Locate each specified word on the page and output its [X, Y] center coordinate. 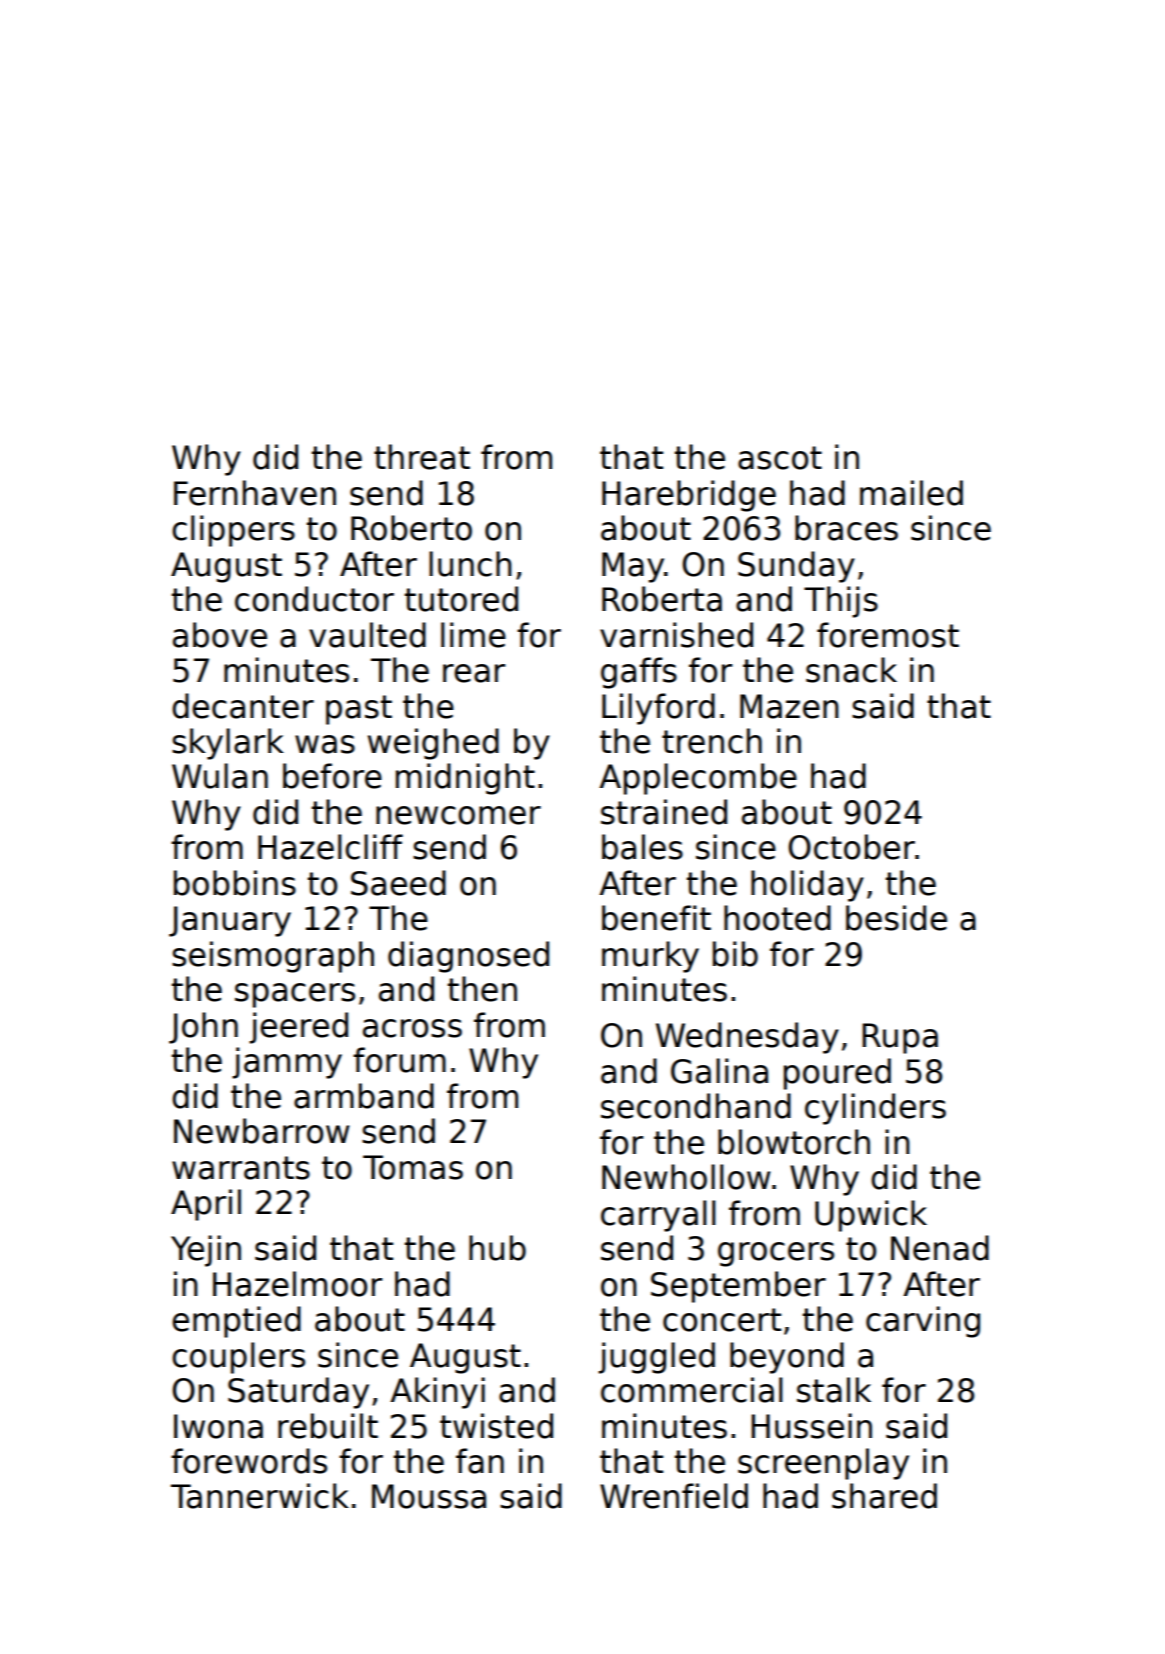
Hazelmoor [297, 1284]
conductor [314, 599]
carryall [658, 1216]
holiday [807, 886]
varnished [676, 635]
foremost [888, 635]
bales [642, 847]
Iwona [218, 1426]
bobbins [235, 883]
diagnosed [468, 957]
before [332, 776]
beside [896, 918]
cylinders [875, 1109]
